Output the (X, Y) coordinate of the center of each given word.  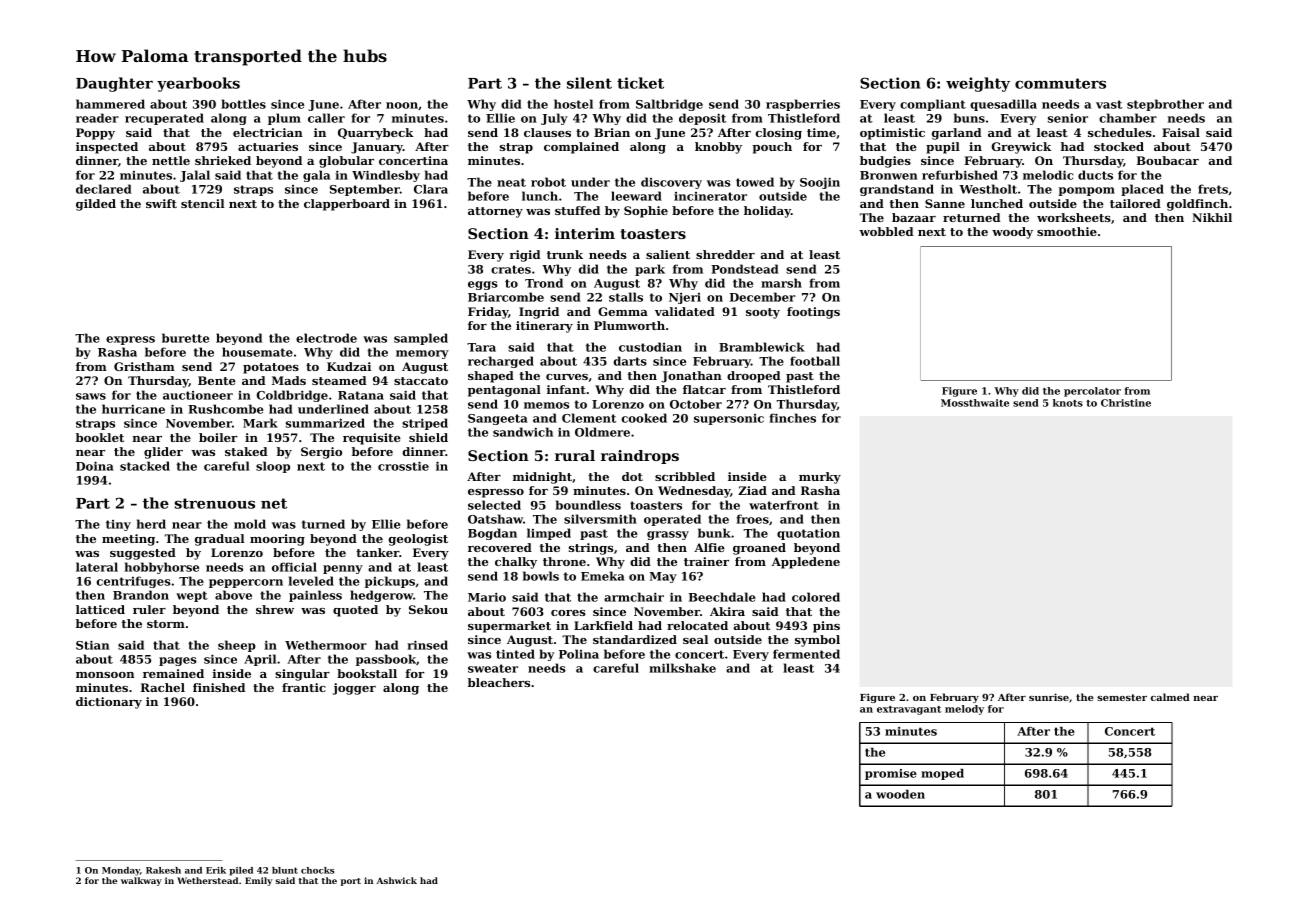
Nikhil (1212, 217)
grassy (668, 535)
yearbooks (198, 84)
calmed (1170, 697)
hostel (573, 104)
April (260, 660)
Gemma (623, 311)
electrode (326, 338)
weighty (978, 84)
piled (241, 871)
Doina (95, 466)
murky (820, 478)
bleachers (499, 682)
